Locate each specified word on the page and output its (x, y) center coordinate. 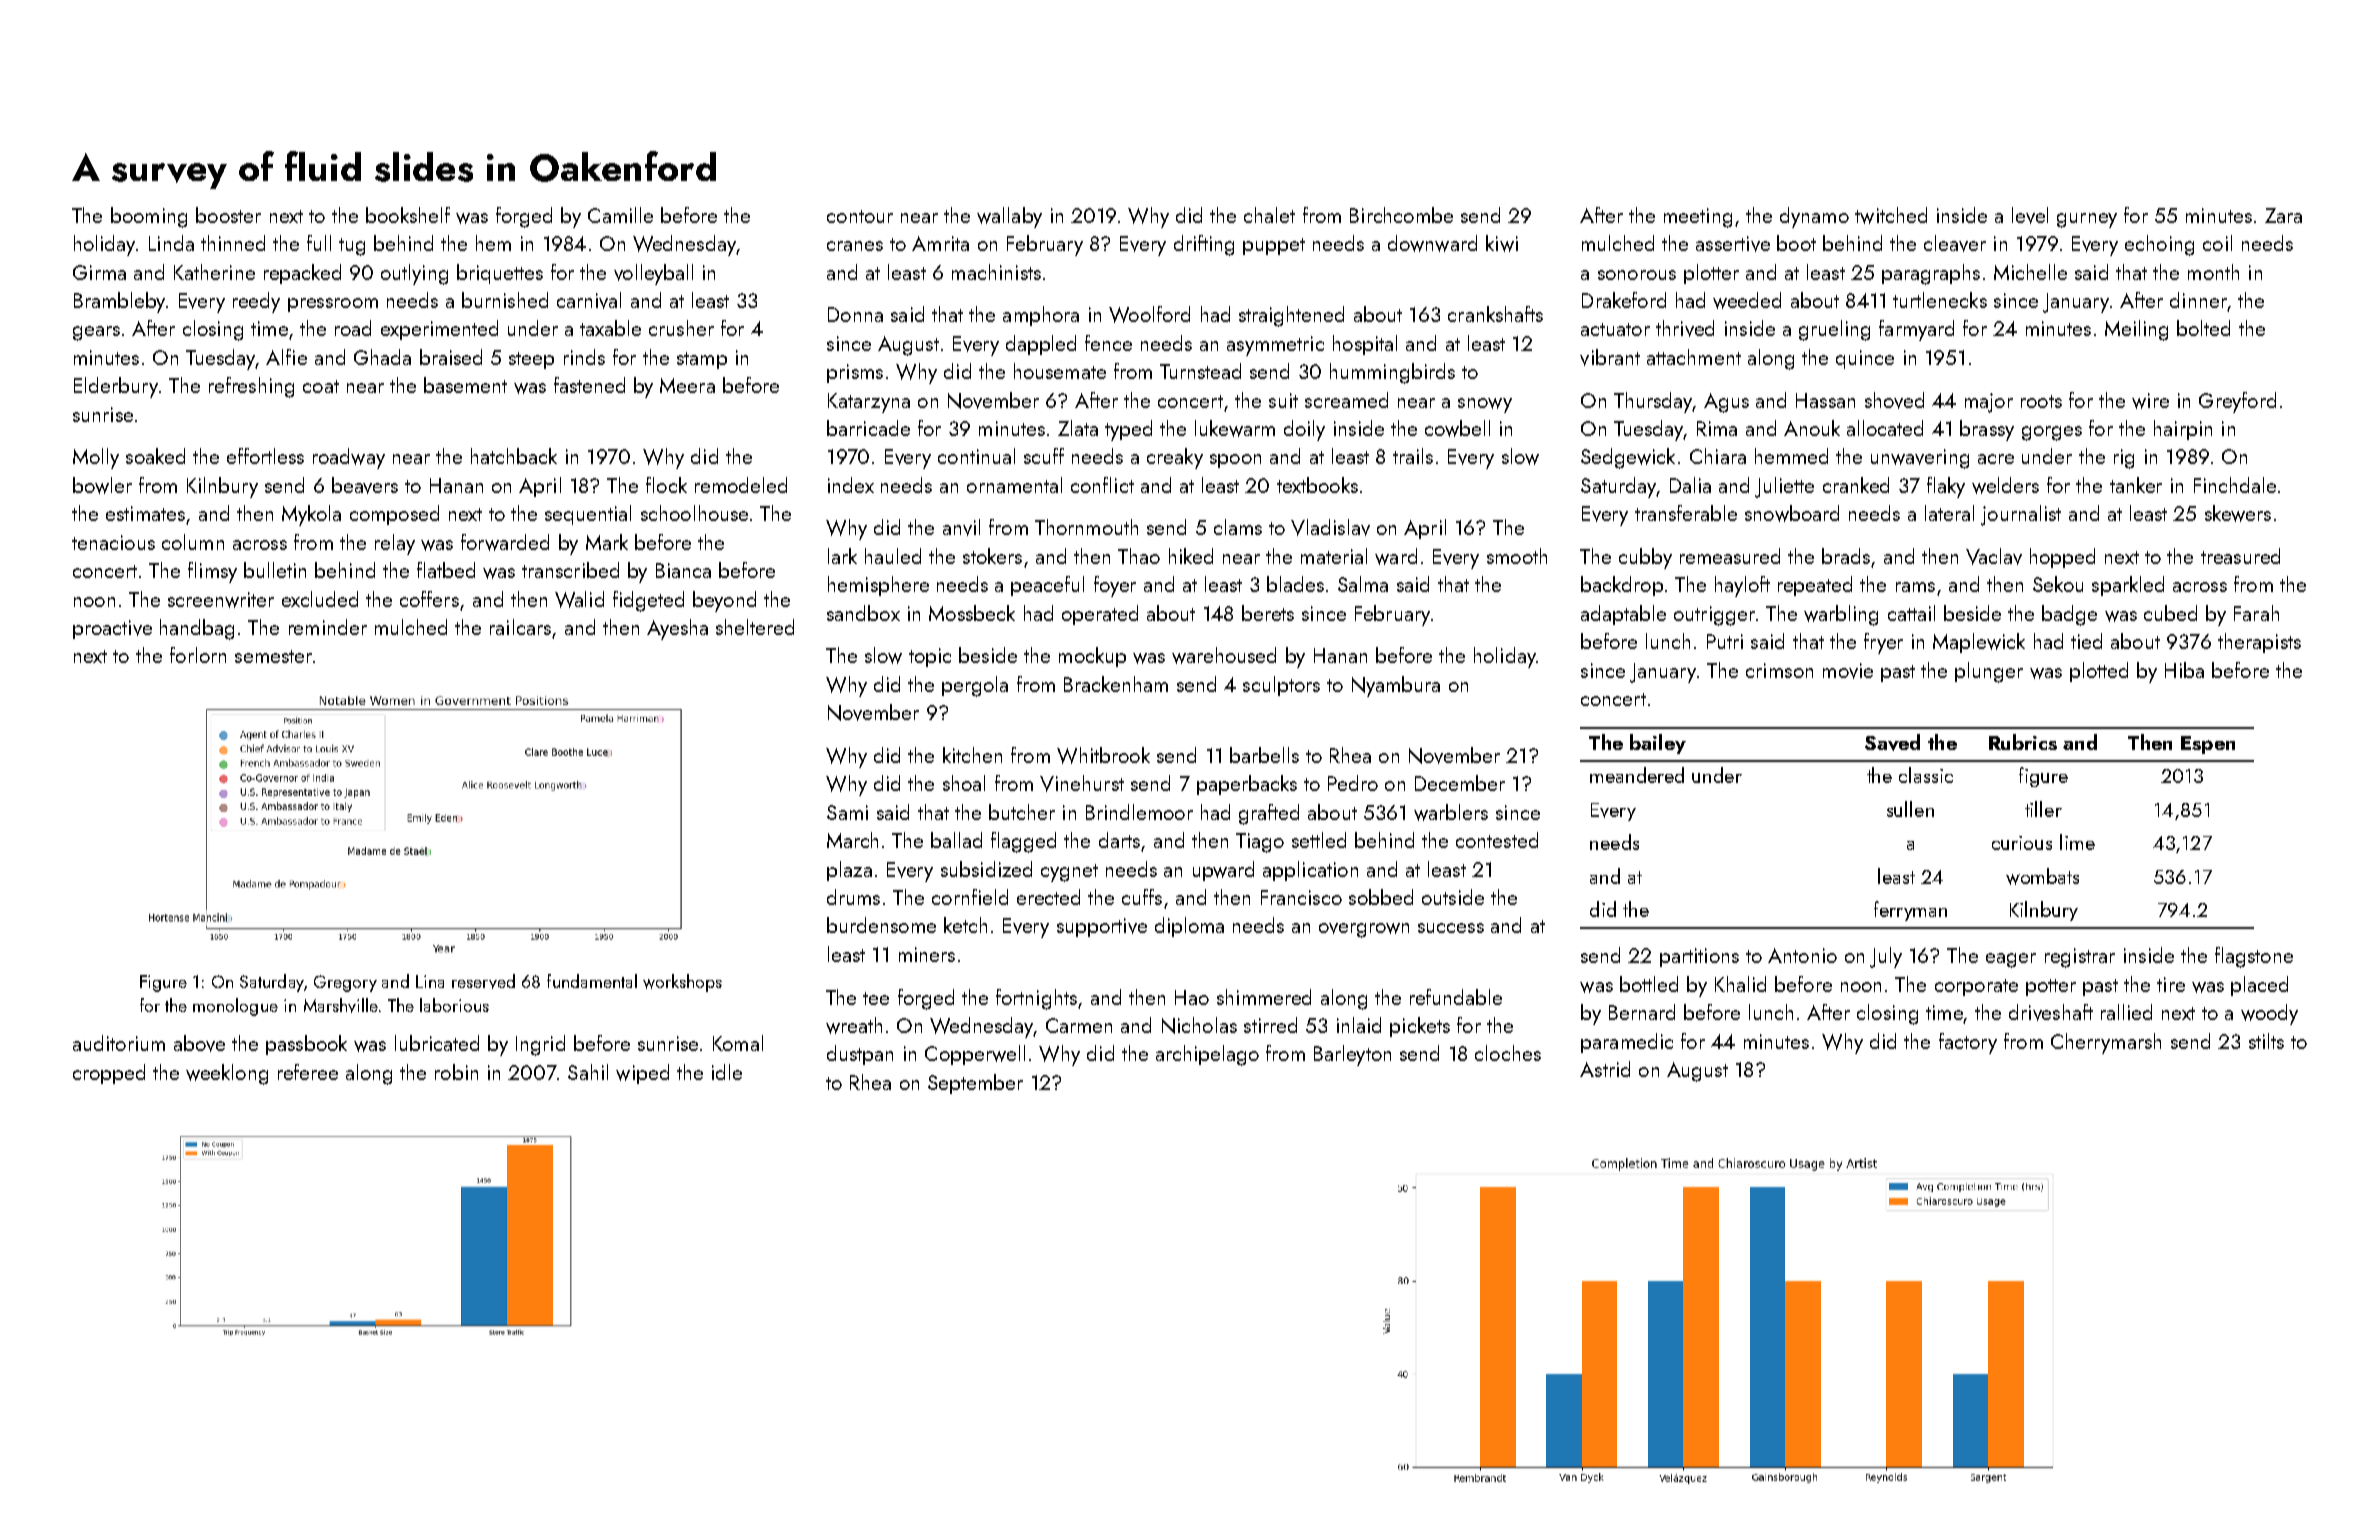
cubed (2170, 613)
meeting (1698, 218)
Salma (1363, 584)
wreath (854, 1025)
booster (228, 215)
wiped (642, 1074)
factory (1968, 1043)
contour (860, 216)
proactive (112, 629)
